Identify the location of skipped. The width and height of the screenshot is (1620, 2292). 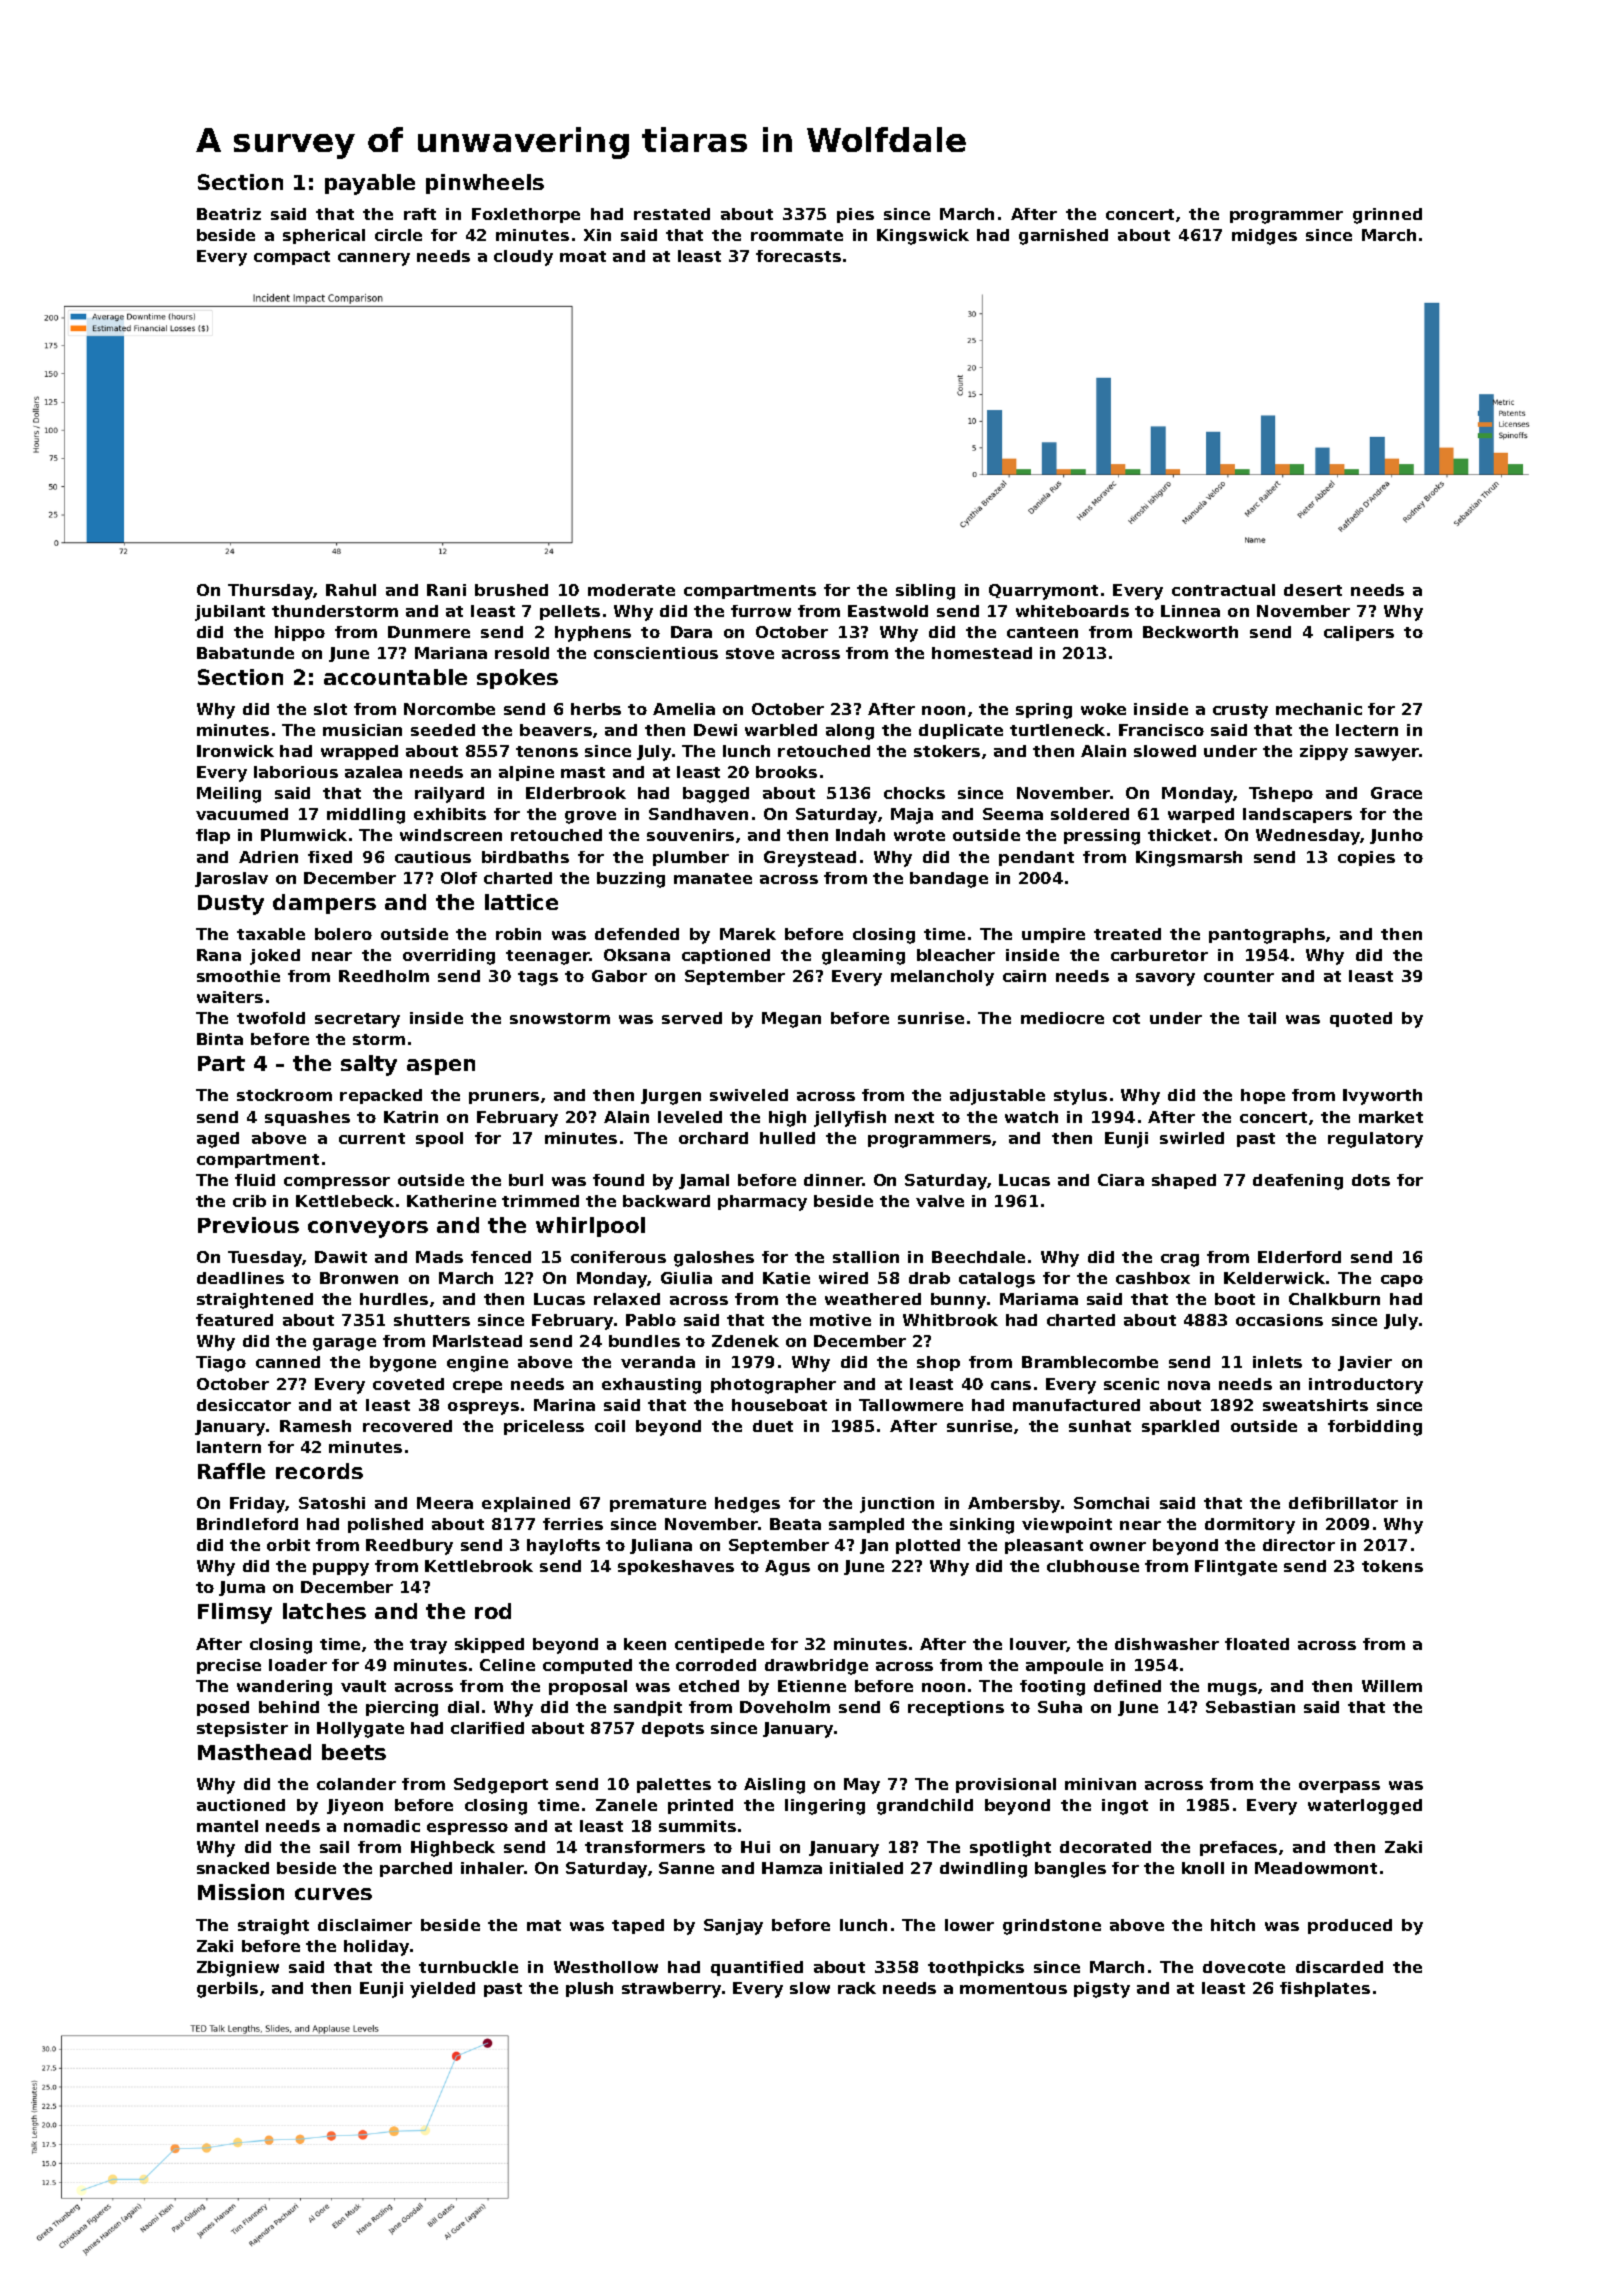
(489, 1645).
